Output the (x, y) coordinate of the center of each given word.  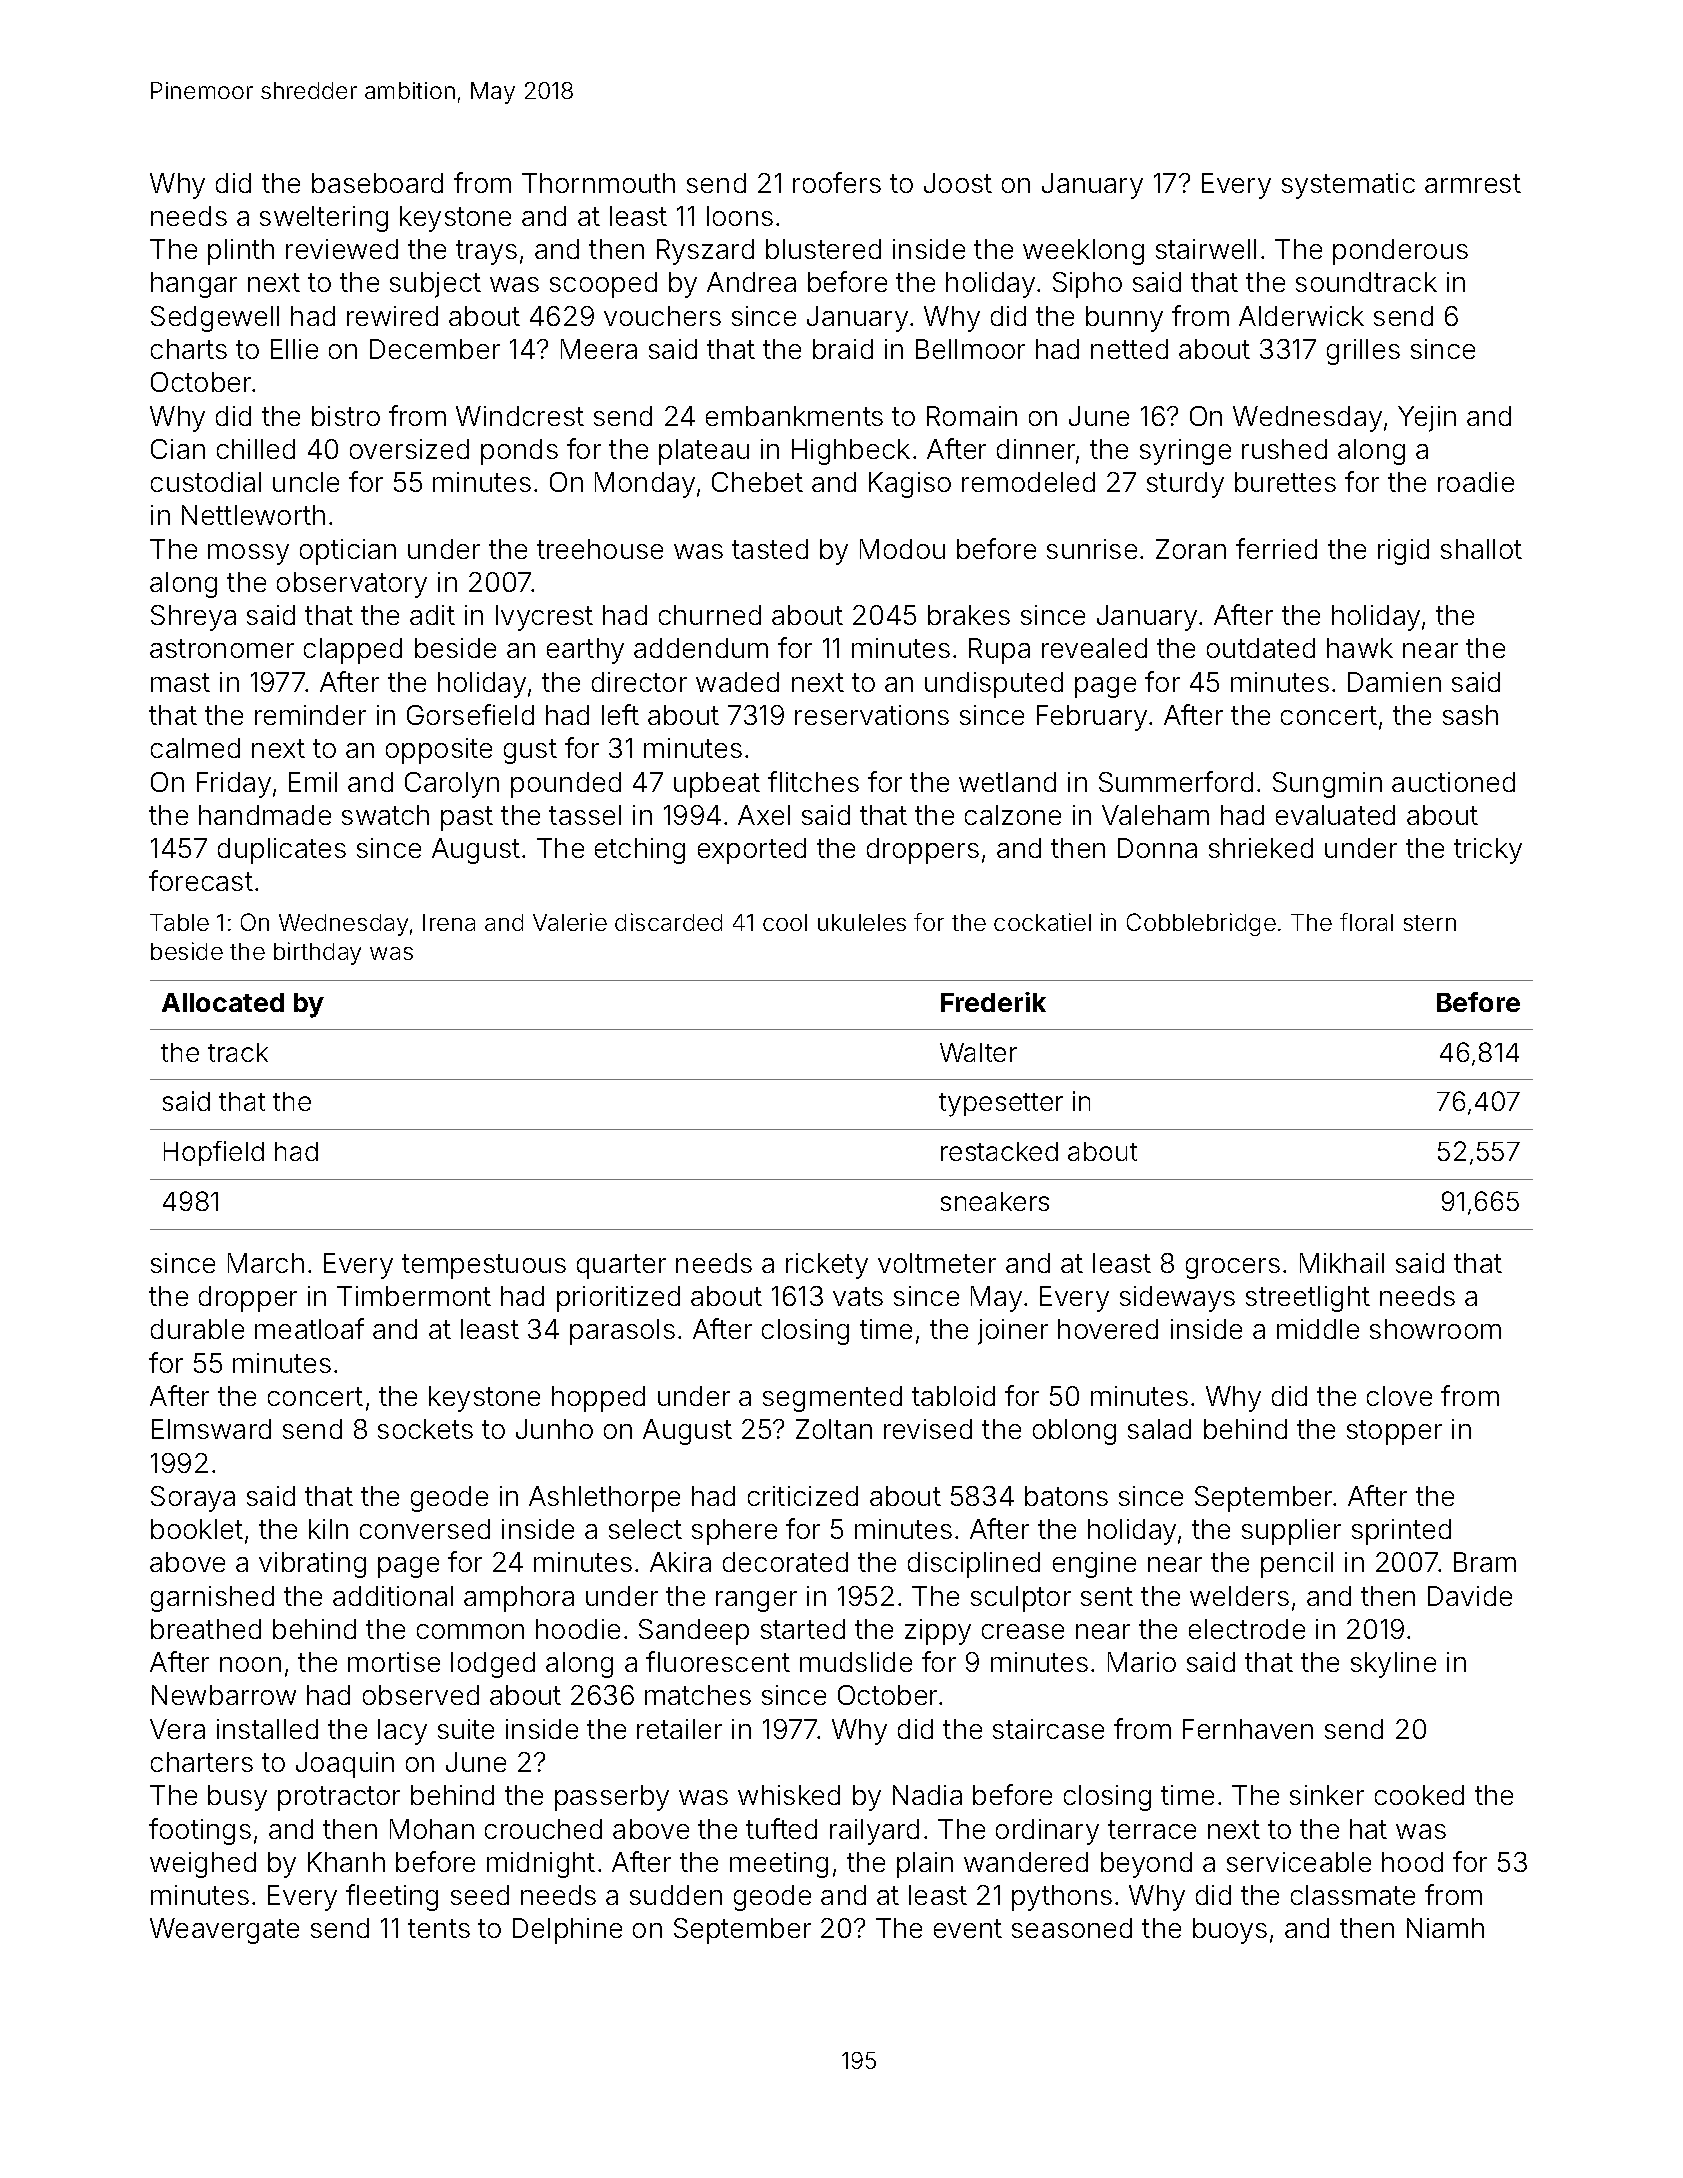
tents (439, 1928)
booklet (197, 1529)
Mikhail (1342, 1263)
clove (1399, 1396)
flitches (813, 781)
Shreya (193, 618)
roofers (837, 182)
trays (486, 252)
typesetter (1001, 1105)
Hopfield (214, 1153)
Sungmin (1327, 785)
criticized (803, 1496)
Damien (1394, 682)
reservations (872, 715)
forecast (201, 880)
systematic (1348, 186)
